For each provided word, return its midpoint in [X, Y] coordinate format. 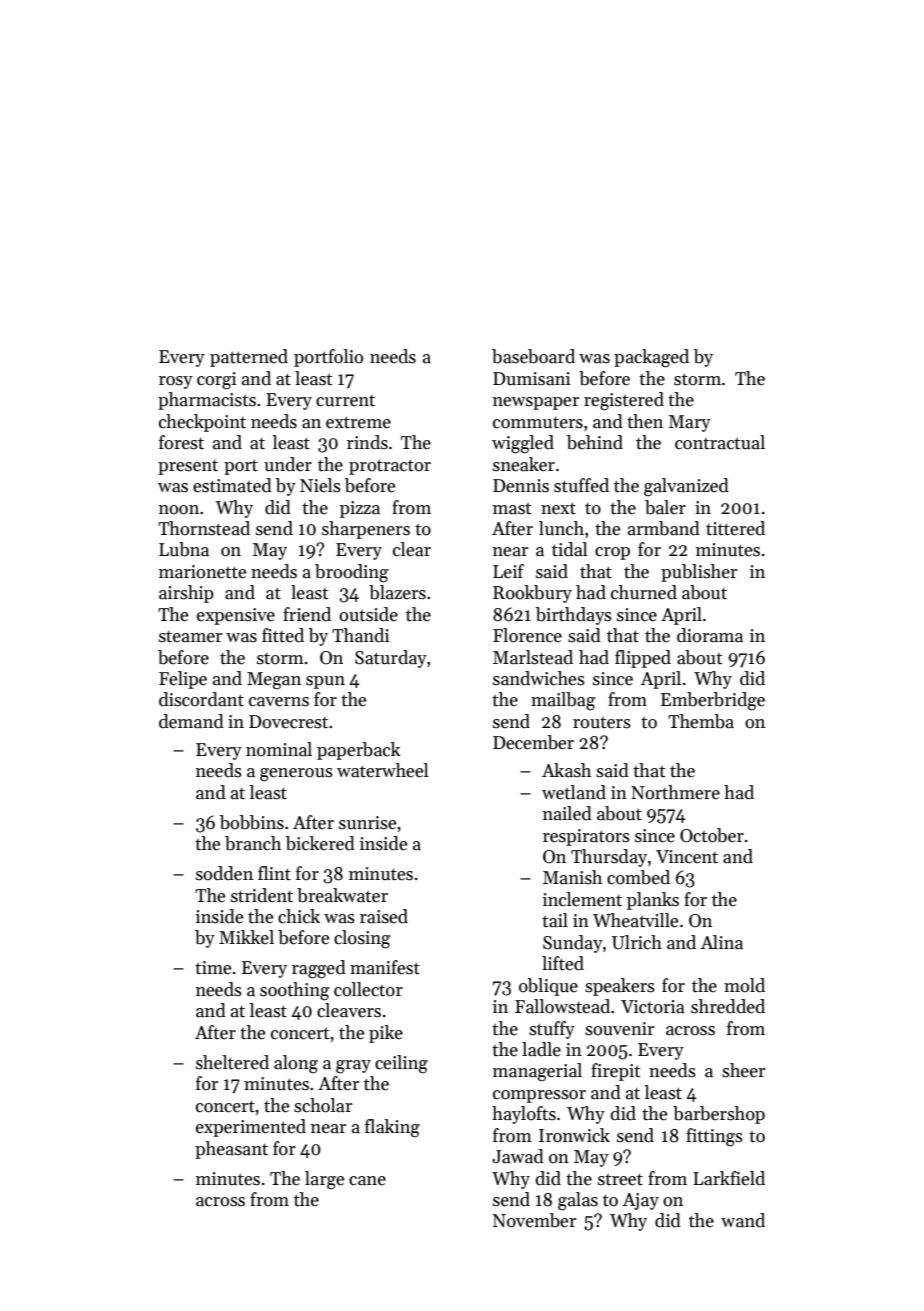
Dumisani [531, 379]
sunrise [367, 823]
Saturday [391, 659]
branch [253, 843]
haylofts [524, 1115]
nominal [279, 749]
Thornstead [204, 528]
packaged [651, 358]
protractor [390, 467]
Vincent [687, 857]
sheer [743, 1070]
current [345, 401]
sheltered [232, 1062]
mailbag [563, 701]
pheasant [231, 1150]
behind [595, 442]
